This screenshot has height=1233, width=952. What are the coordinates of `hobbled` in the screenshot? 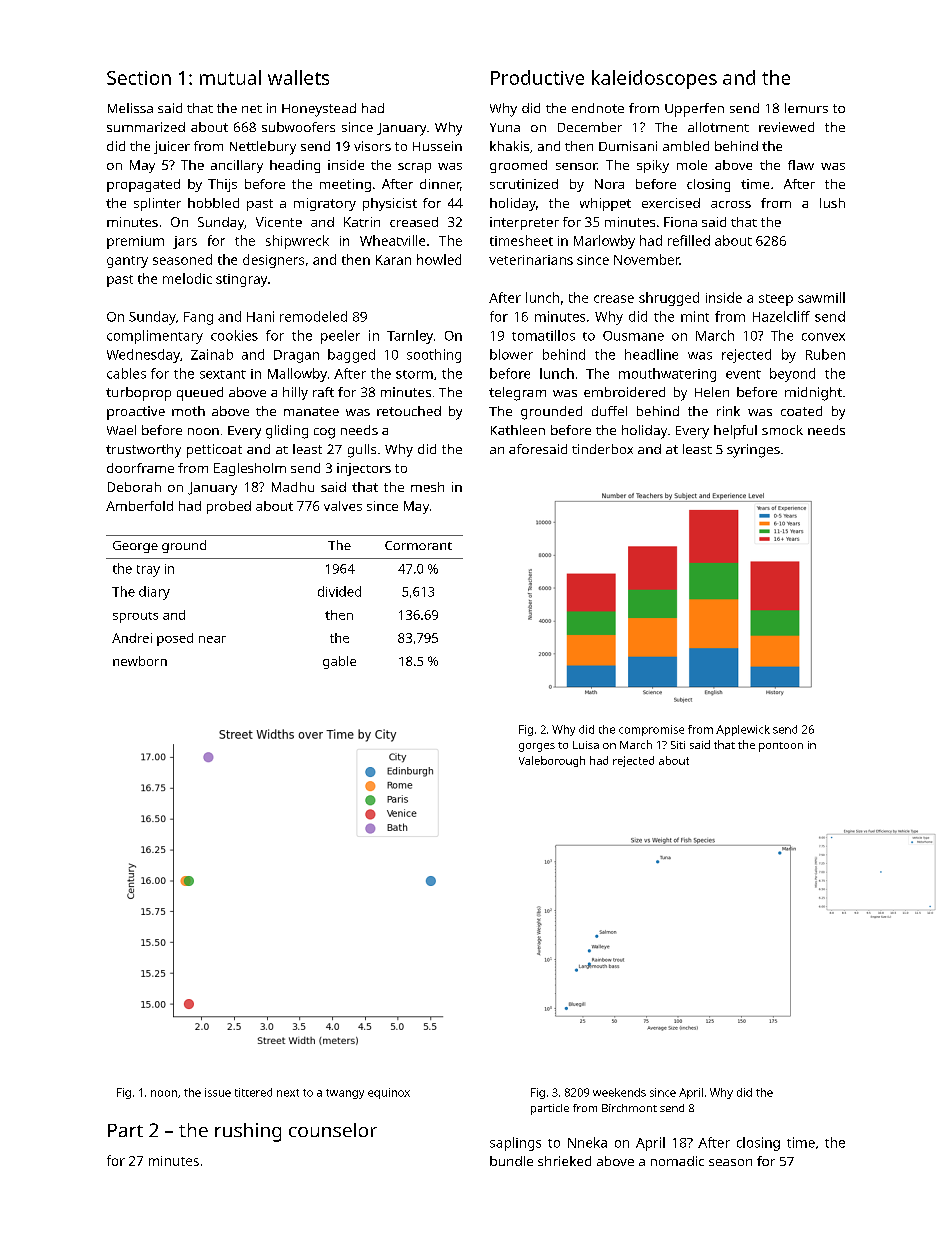 It's located at (213, 203).
